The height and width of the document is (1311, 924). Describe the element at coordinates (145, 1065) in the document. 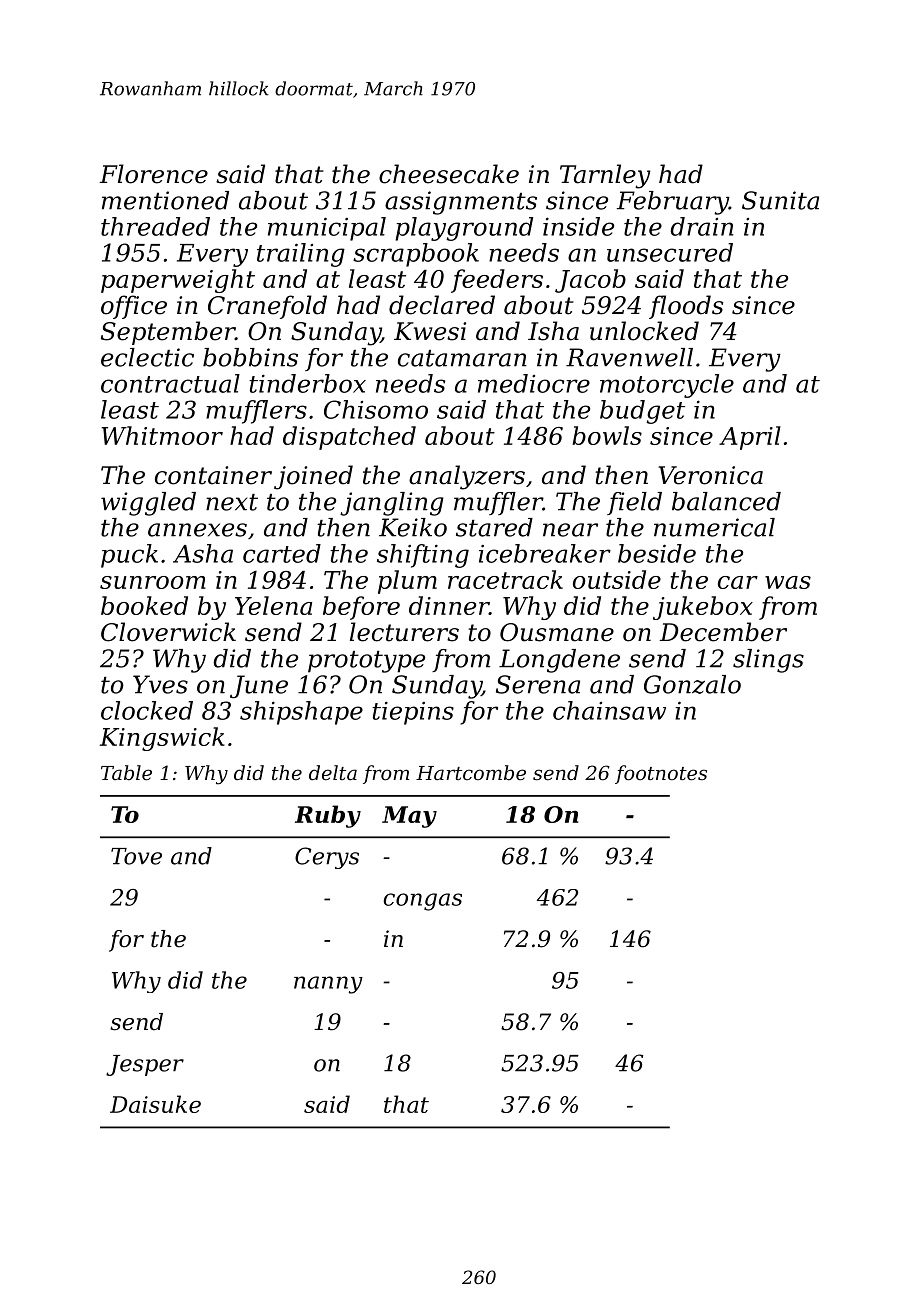

I see `Jesper` at that location.
